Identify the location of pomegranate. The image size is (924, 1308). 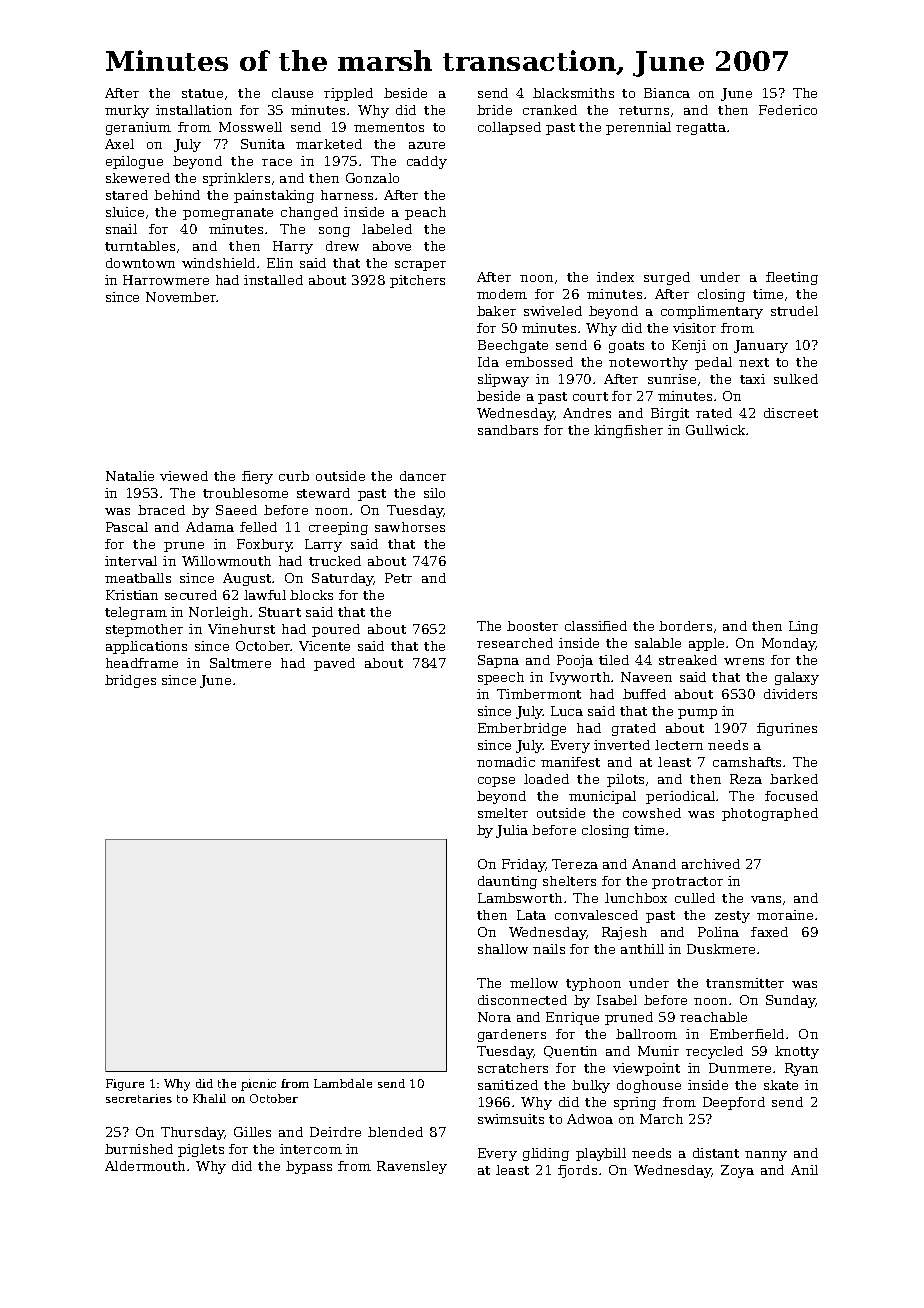
(228, 214).
